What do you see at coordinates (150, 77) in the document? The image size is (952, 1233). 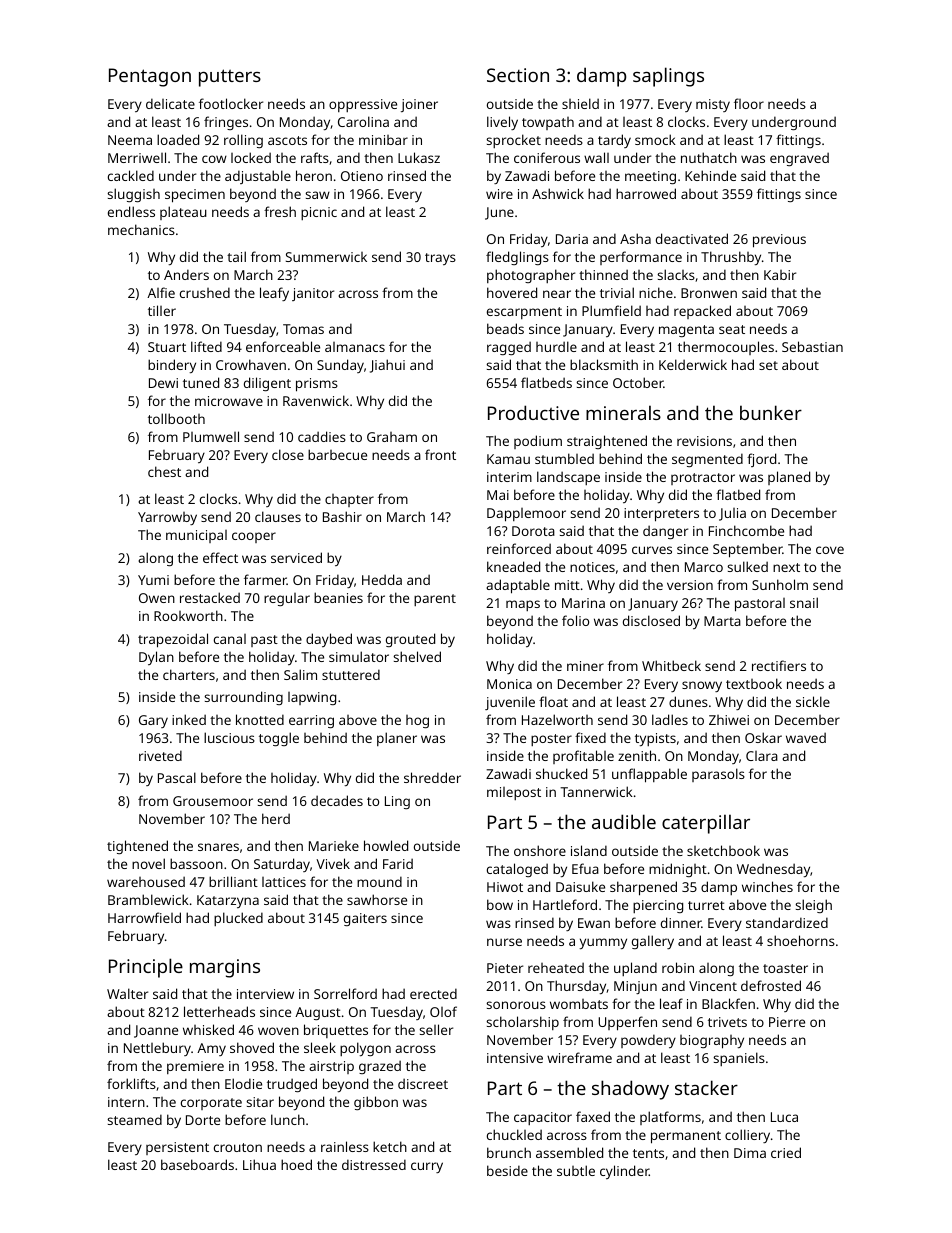 I see `Pentagon` at bounding box center [150, 77].
